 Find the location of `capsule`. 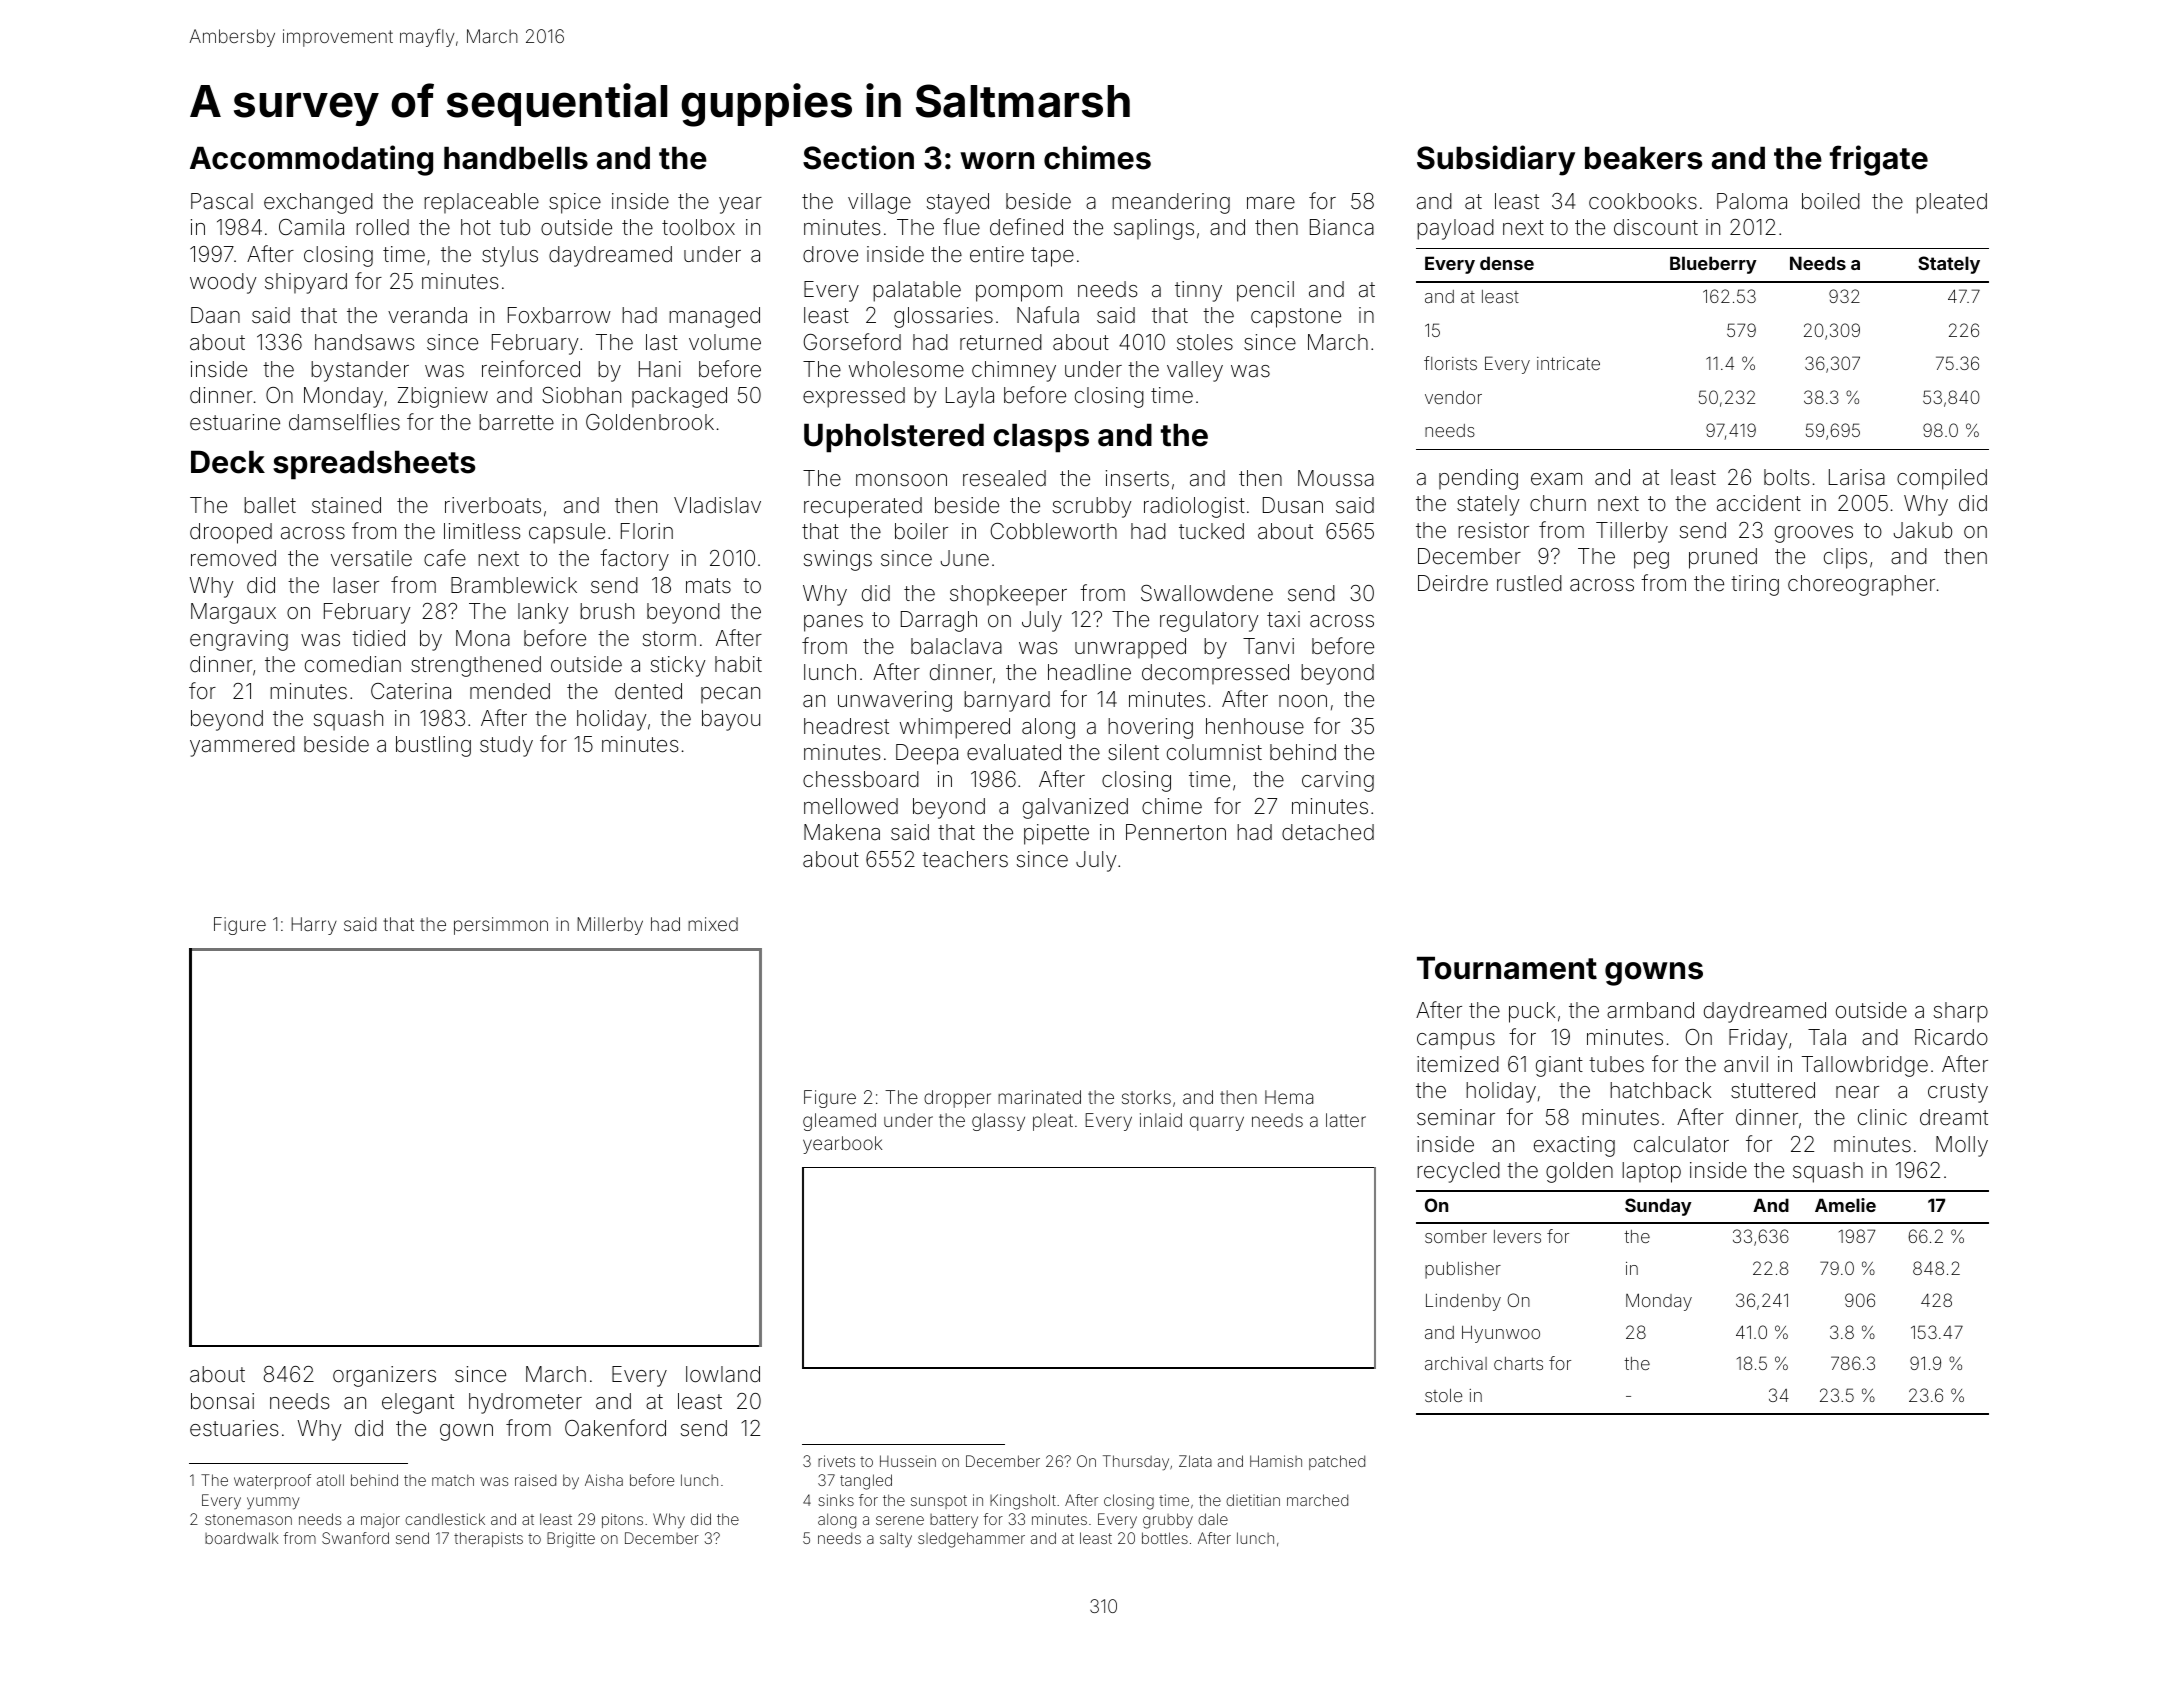

capsule is located at coordinates (567, 533).
